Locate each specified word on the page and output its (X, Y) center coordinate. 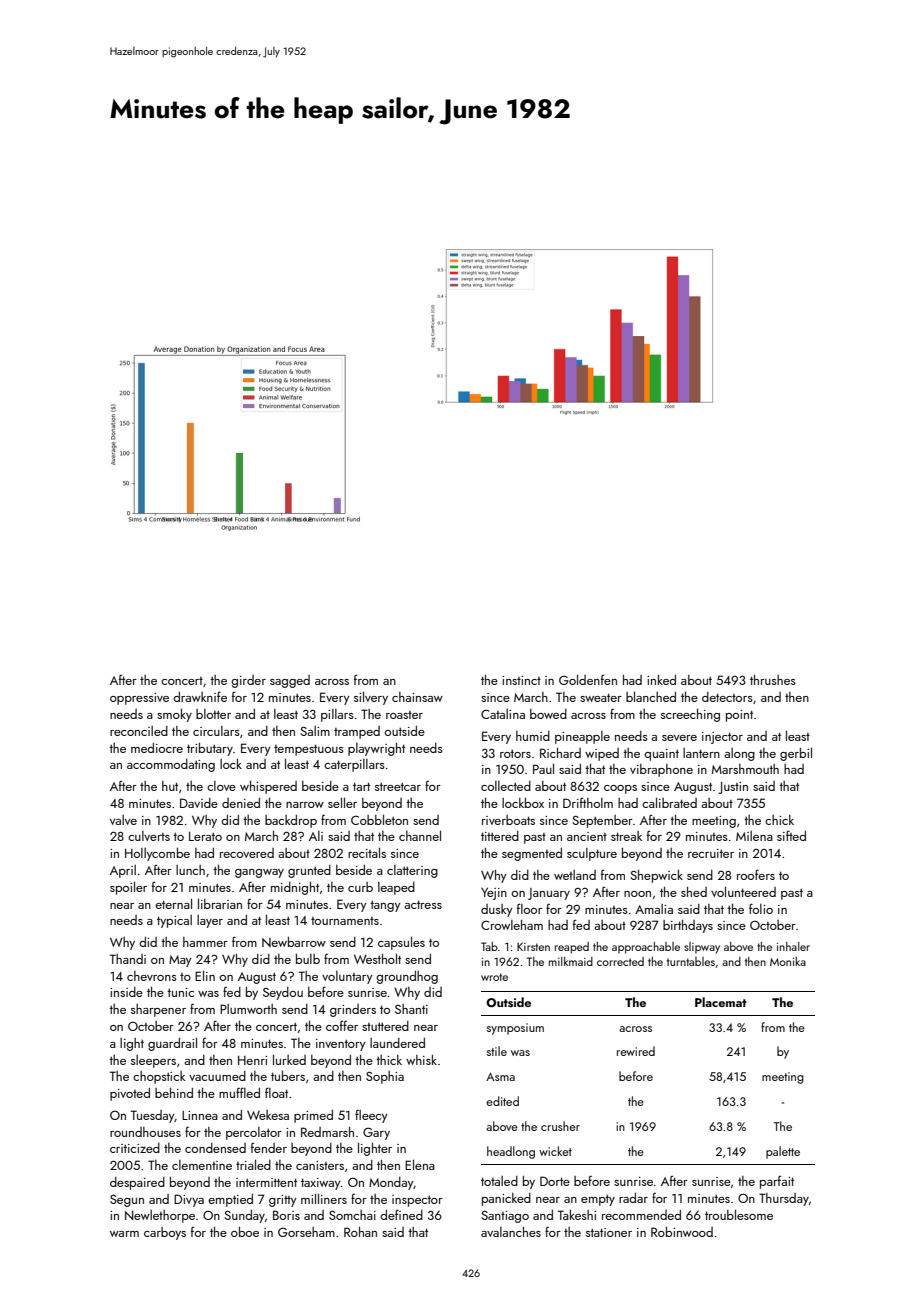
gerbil (796, 754)
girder (248, 681)
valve (123, 820)
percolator (254, 1133)
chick (779, 820)
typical (174, 921)
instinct (521, 680)
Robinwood (682, 1232)
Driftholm (588, 802)
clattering (412, 871)
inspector (417, 1201)
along (739, 754)
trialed (253, 1164)
